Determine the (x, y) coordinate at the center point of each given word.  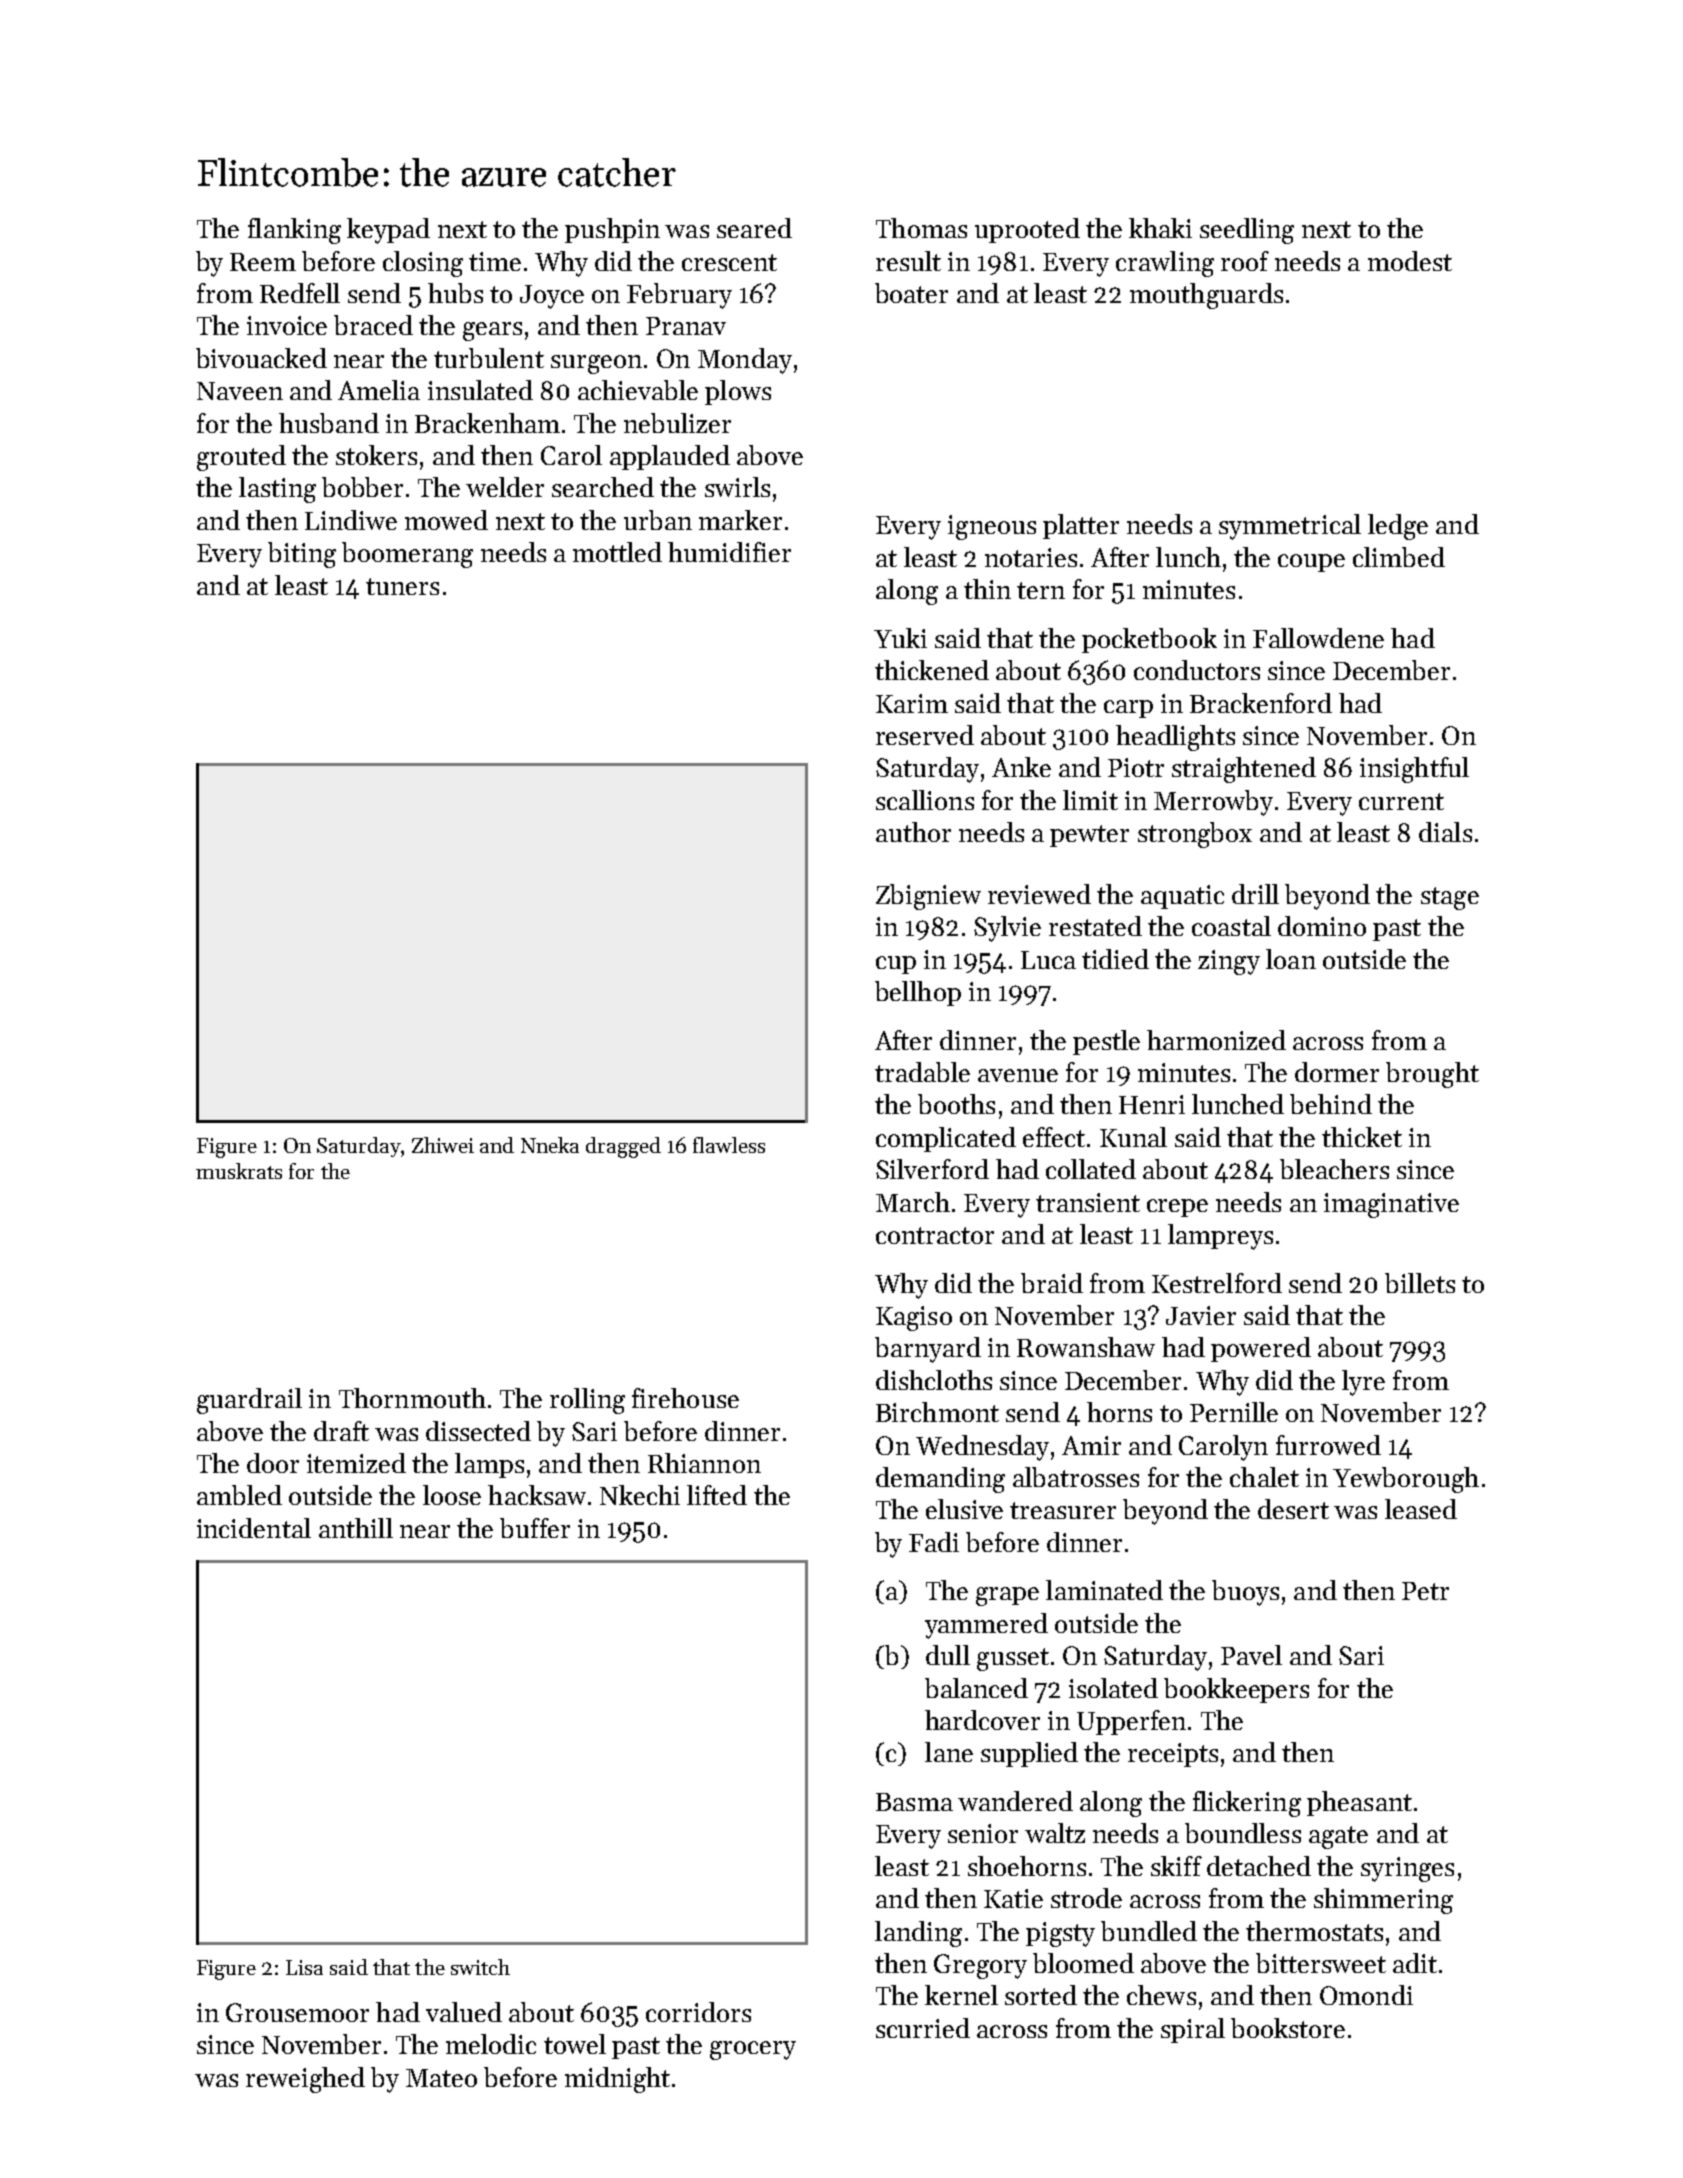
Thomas (921, 228)
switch (480, 1967)
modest (1410, 261)
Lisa (304, 1967)
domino (1322, 926)
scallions (925, 800)
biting (302, 555)
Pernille (1234, 1412)
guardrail (249, 1401)
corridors (698, 2012)
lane (949, 1752)
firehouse (685, 1398)
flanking (294, 231)
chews (1161, 1995)
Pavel (1251, 1655)
